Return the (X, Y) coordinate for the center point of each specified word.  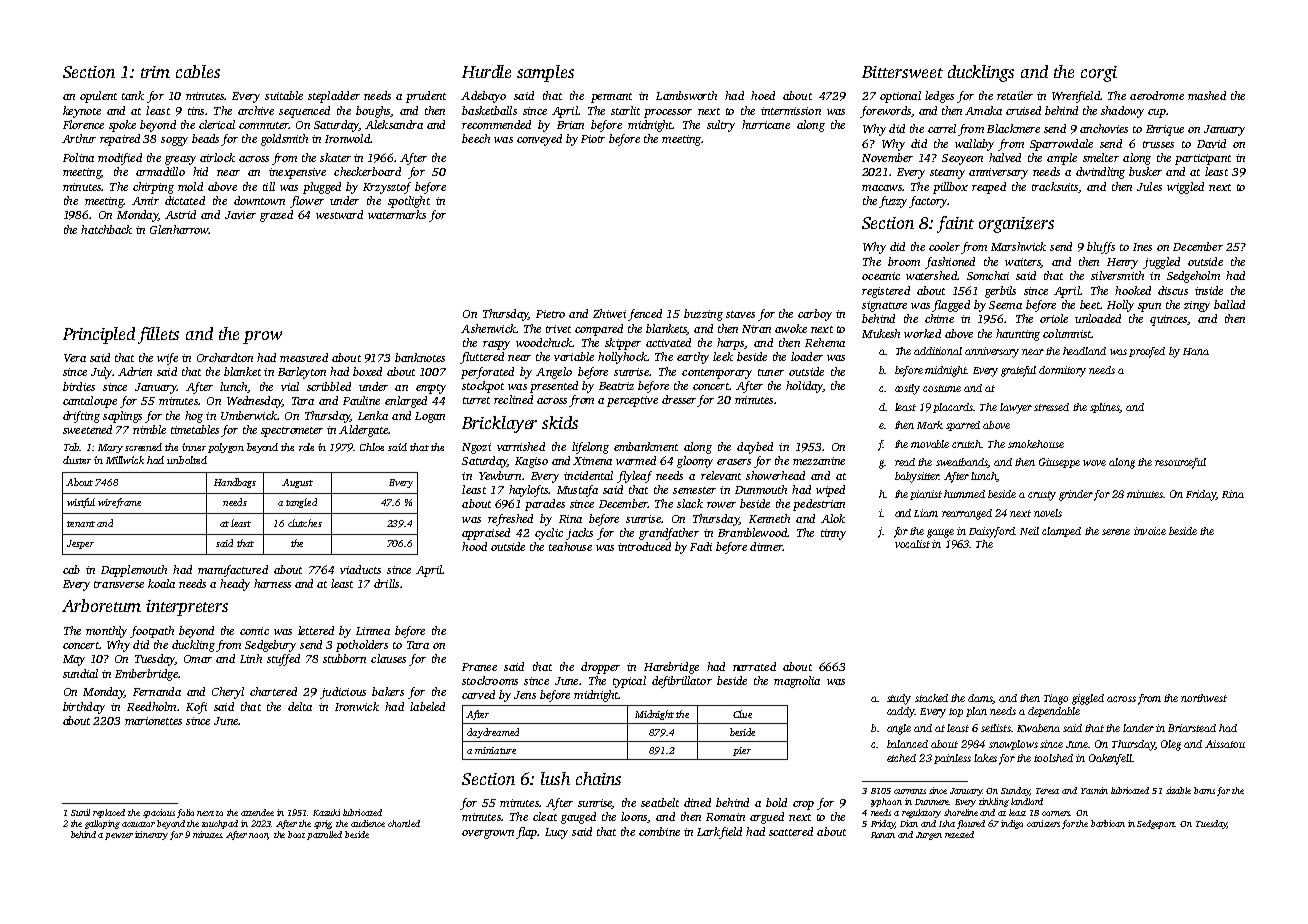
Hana (1196, 351)
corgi (1099, 74)
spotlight (409, 202)
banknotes (420, 357)
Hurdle (486, 71)
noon (259, 836)
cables (198, 71)
